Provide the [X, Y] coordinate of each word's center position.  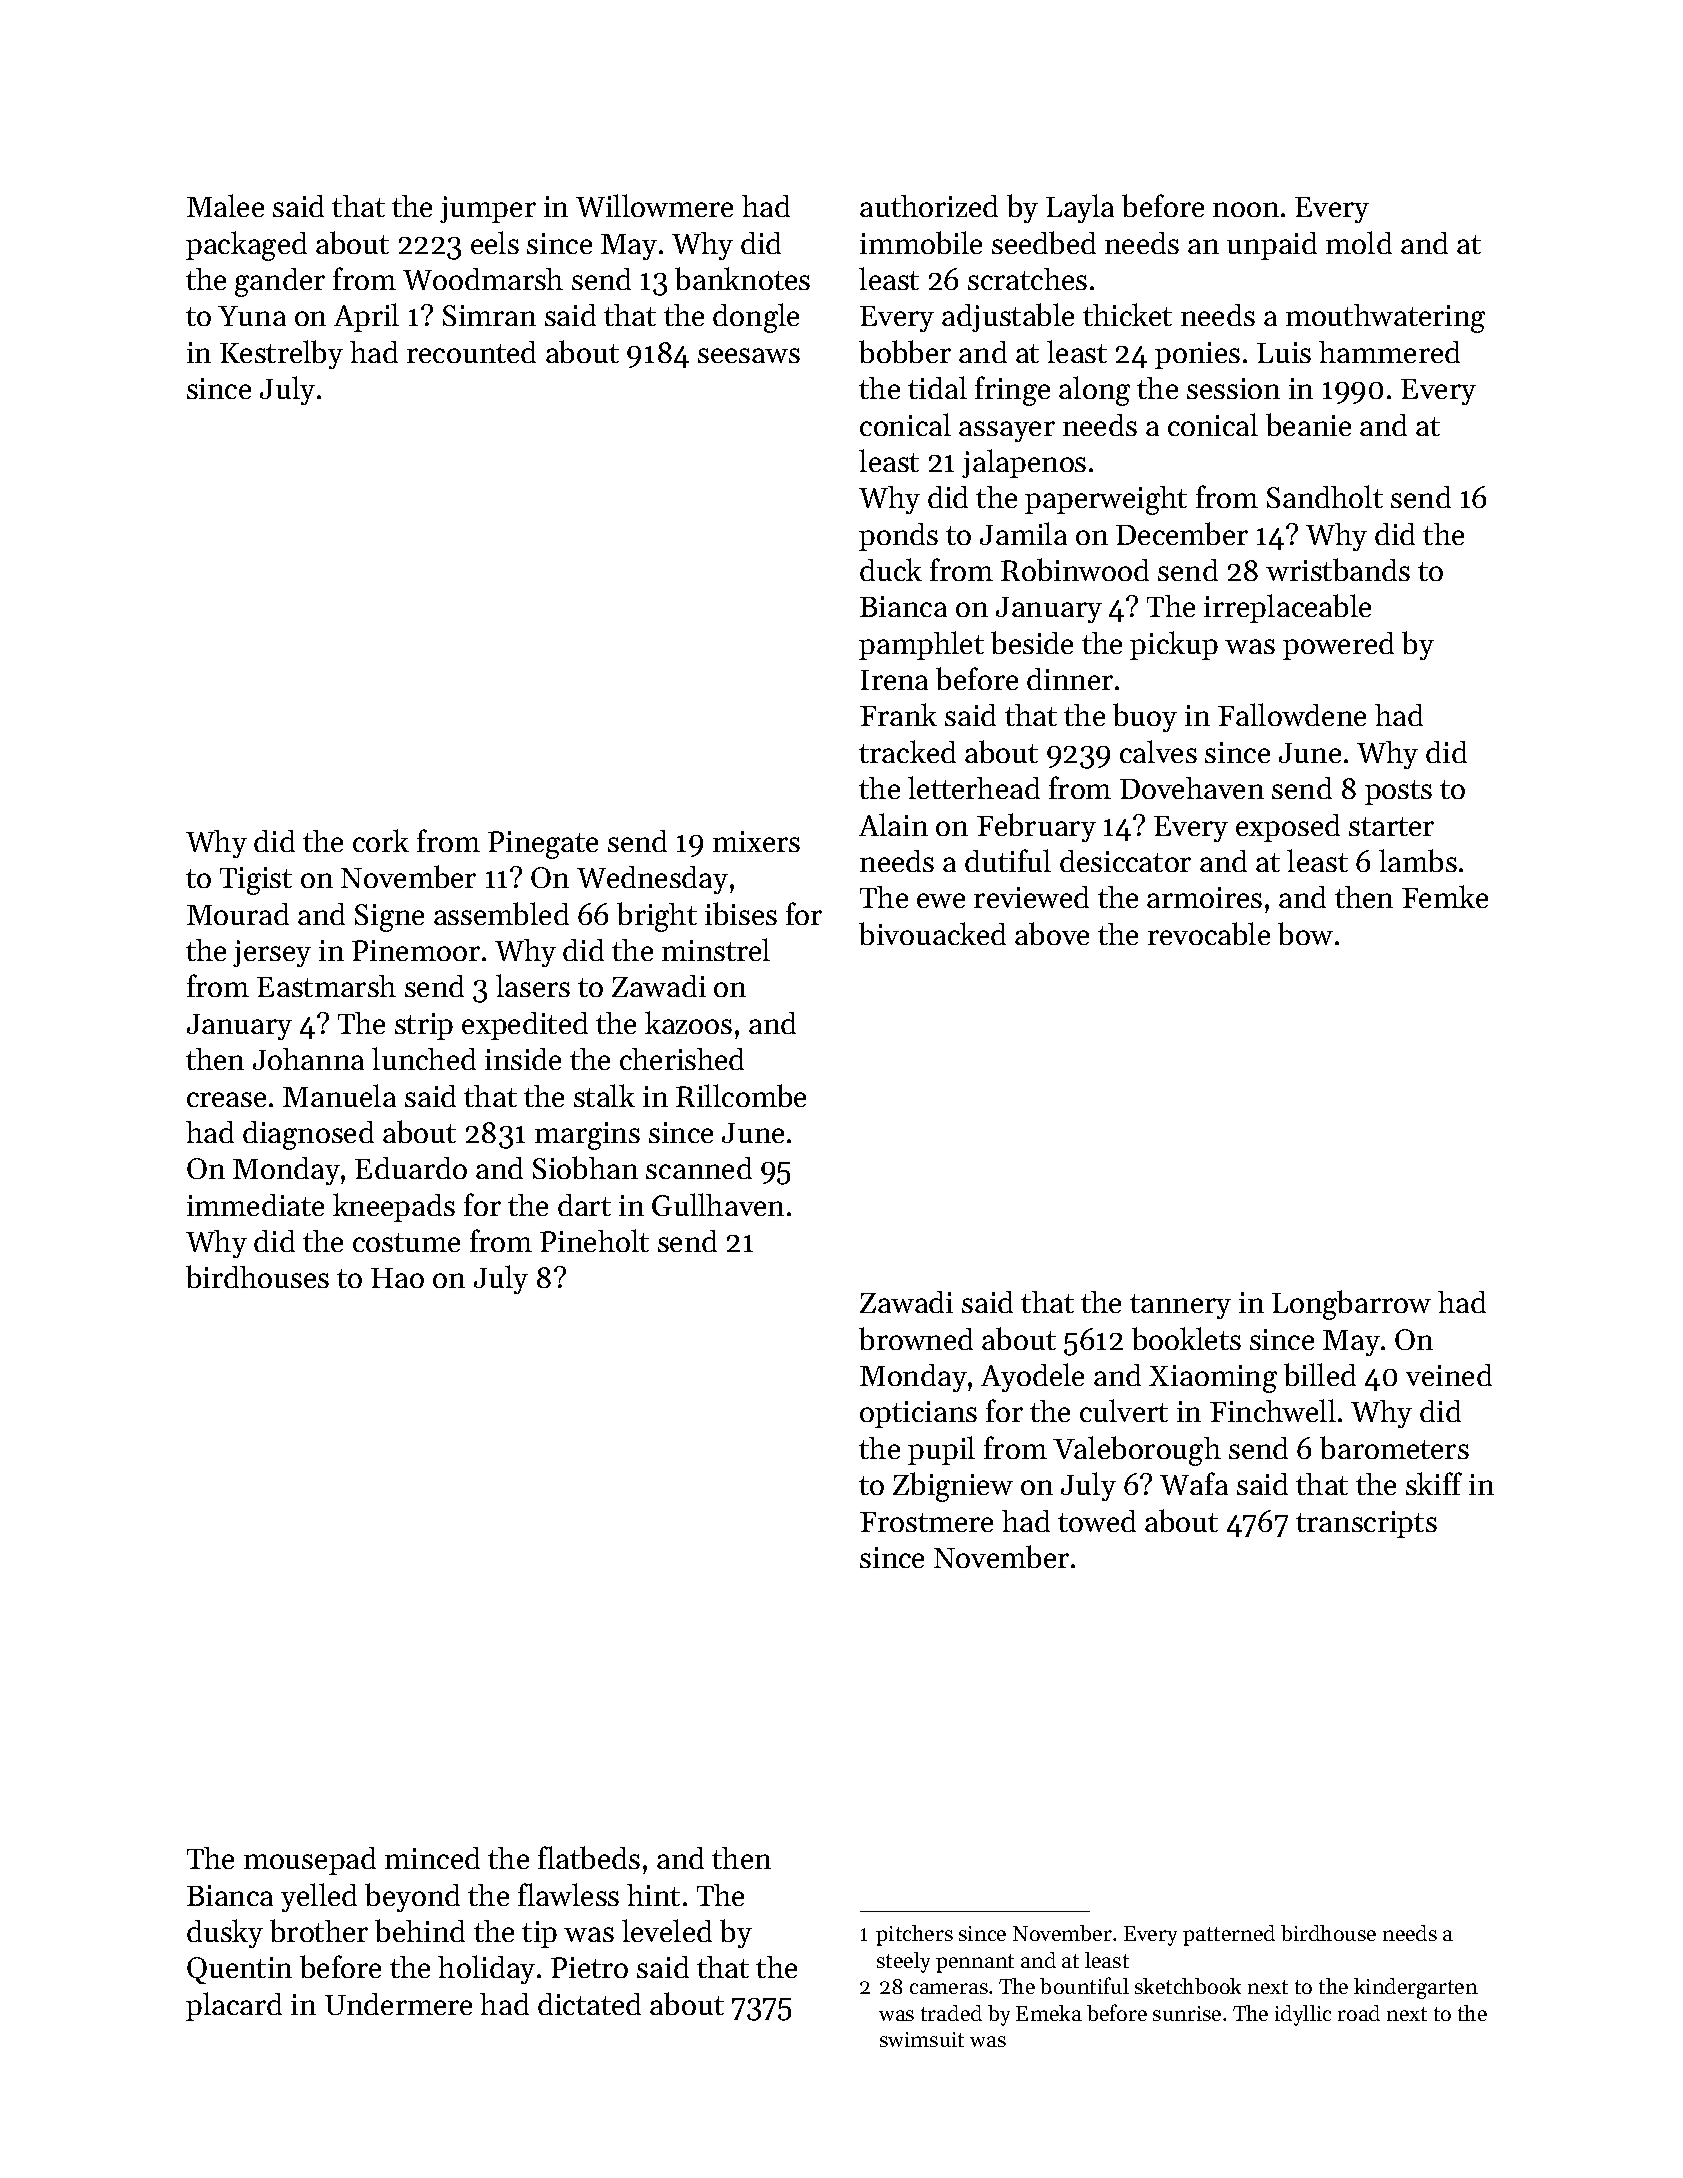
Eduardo [411, 1168]
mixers [756, 841]
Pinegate [543, 845]
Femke [1445, 896]
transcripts [1366, 1524]
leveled [667, 1930]
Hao [397, 1278]
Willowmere [654, 205]
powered [1338, 646]
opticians [918, 1414]
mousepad [310, 1861]
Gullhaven [718, 1204]
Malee [225, 205]
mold [1359, 242]
